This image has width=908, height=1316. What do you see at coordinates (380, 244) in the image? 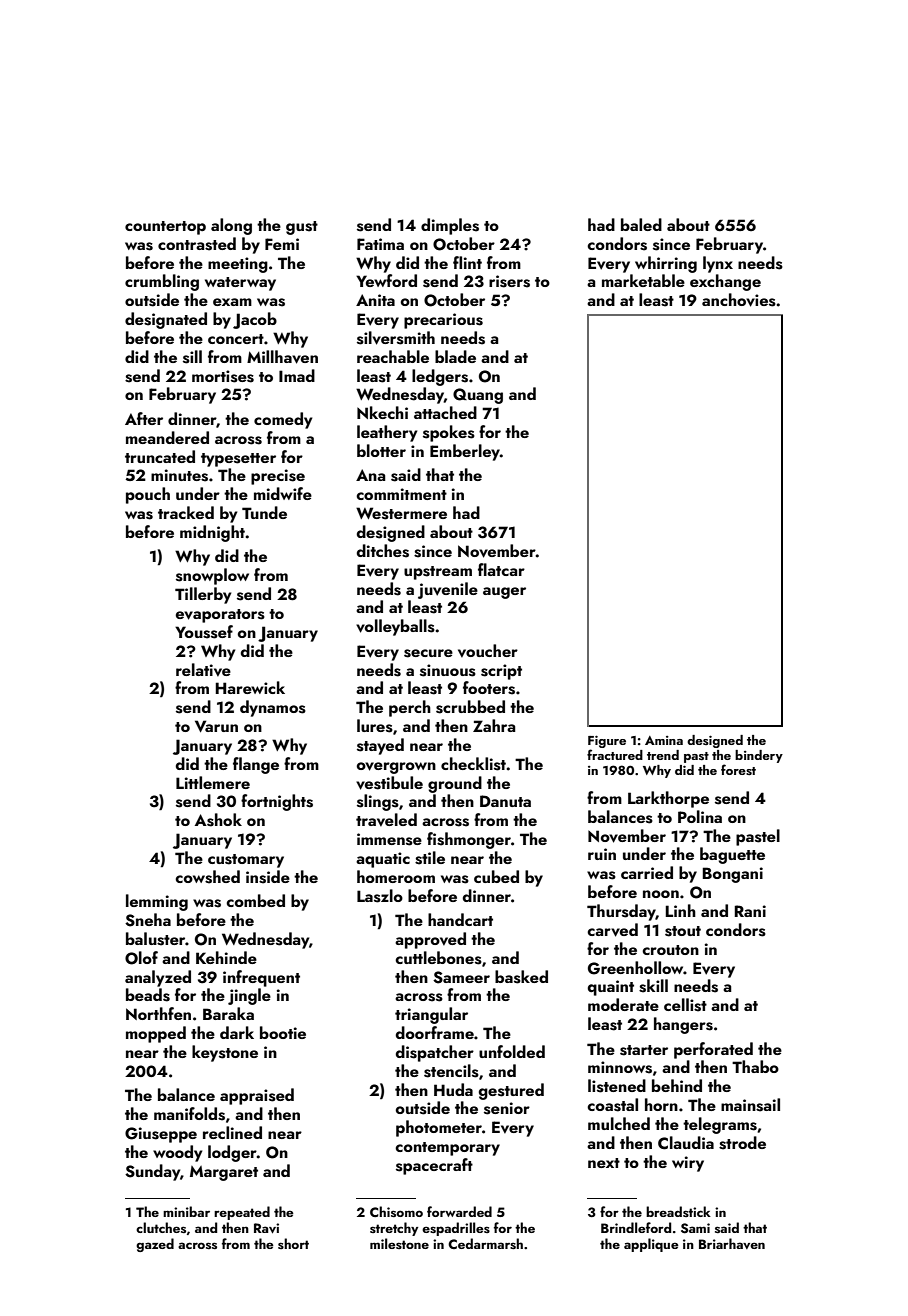
I see `Fatima` at bounding box center [380, 244].
